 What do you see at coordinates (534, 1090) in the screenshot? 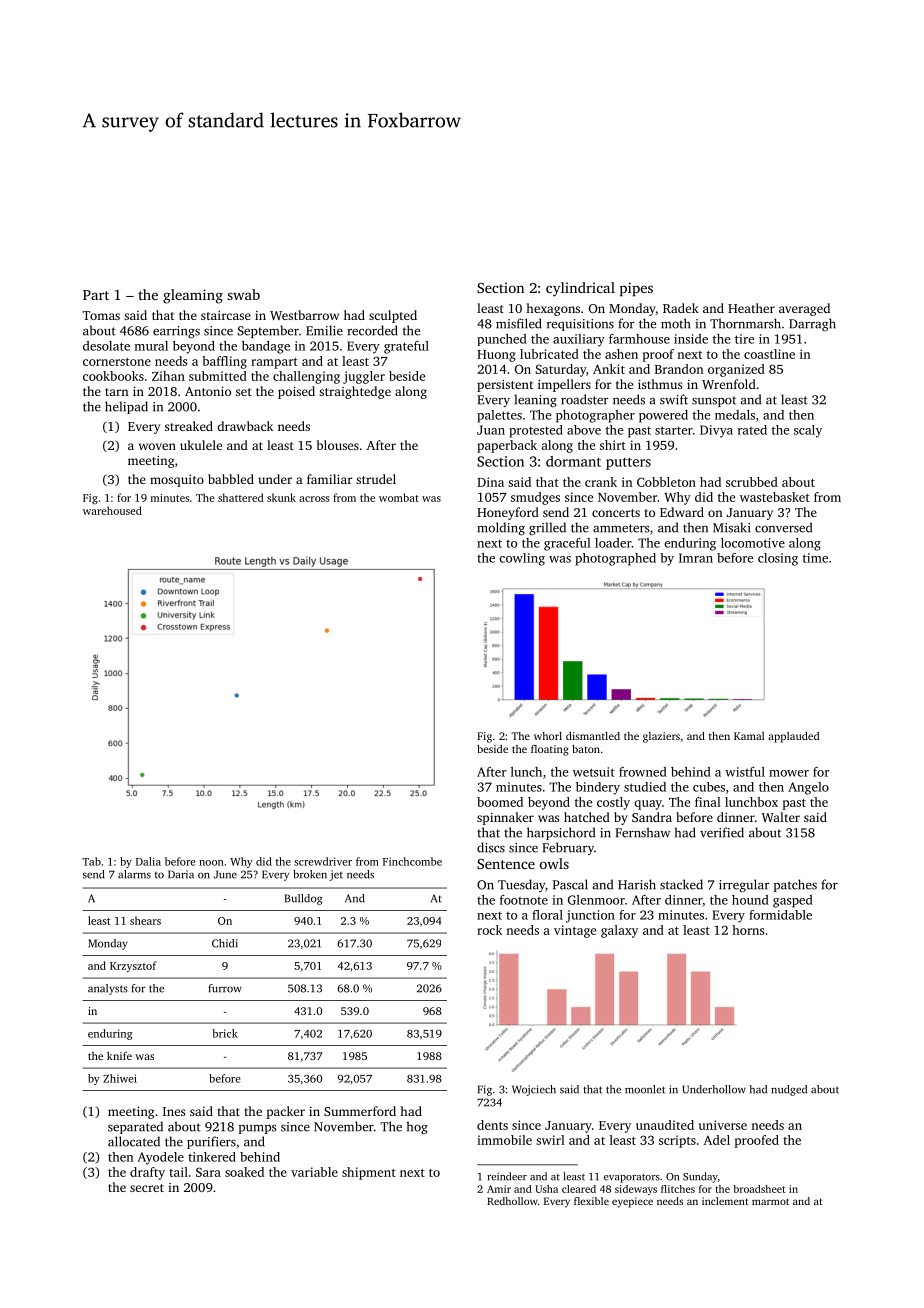
I see `Wojciech` at bounding box center [534, 1090].
